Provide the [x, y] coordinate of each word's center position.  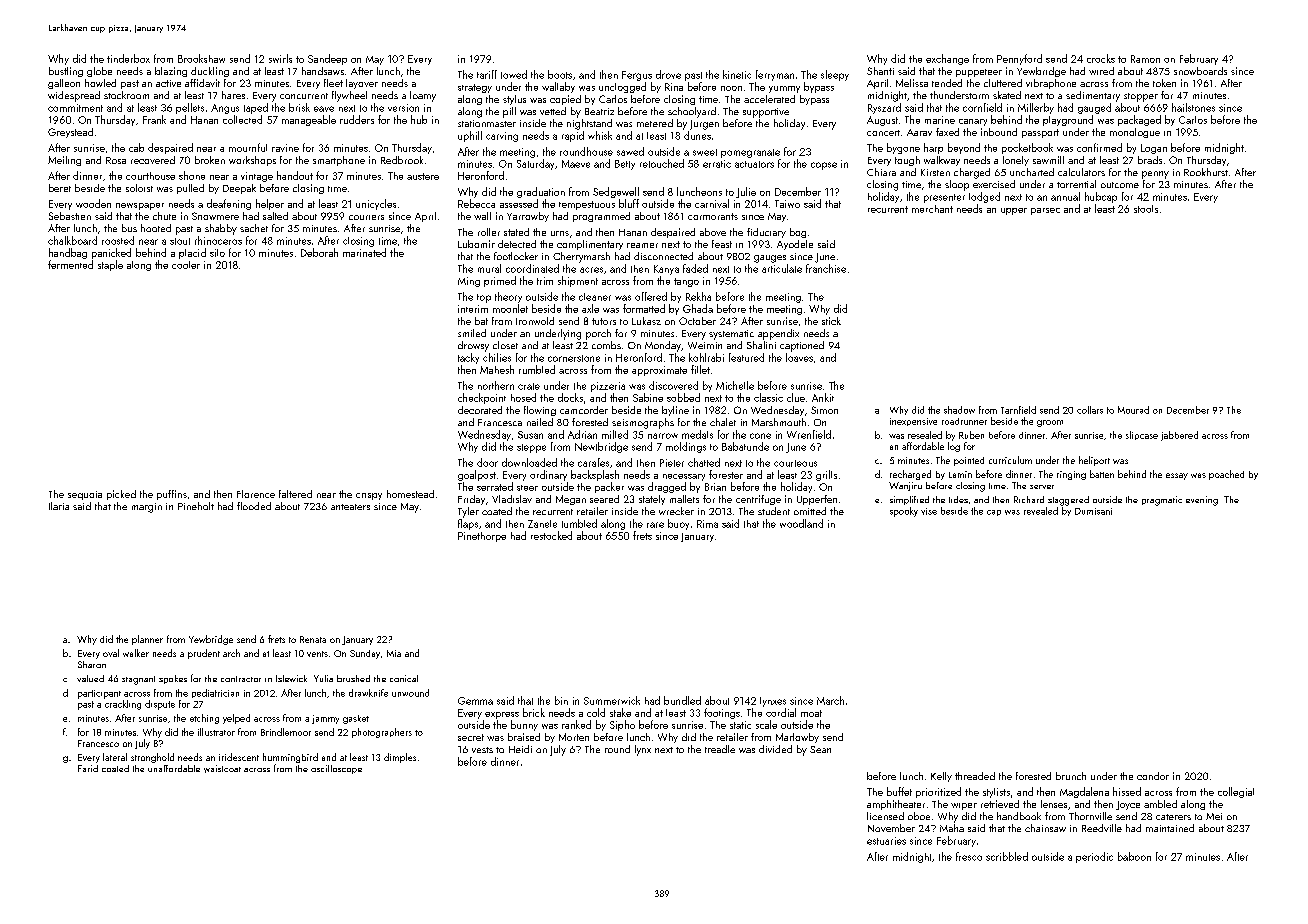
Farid [88, 768]
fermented [70, 264]
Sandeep [327, 59]
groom [1050, 423]
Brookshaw [201, 58]
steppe [531, 448]
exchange [947, 59]
